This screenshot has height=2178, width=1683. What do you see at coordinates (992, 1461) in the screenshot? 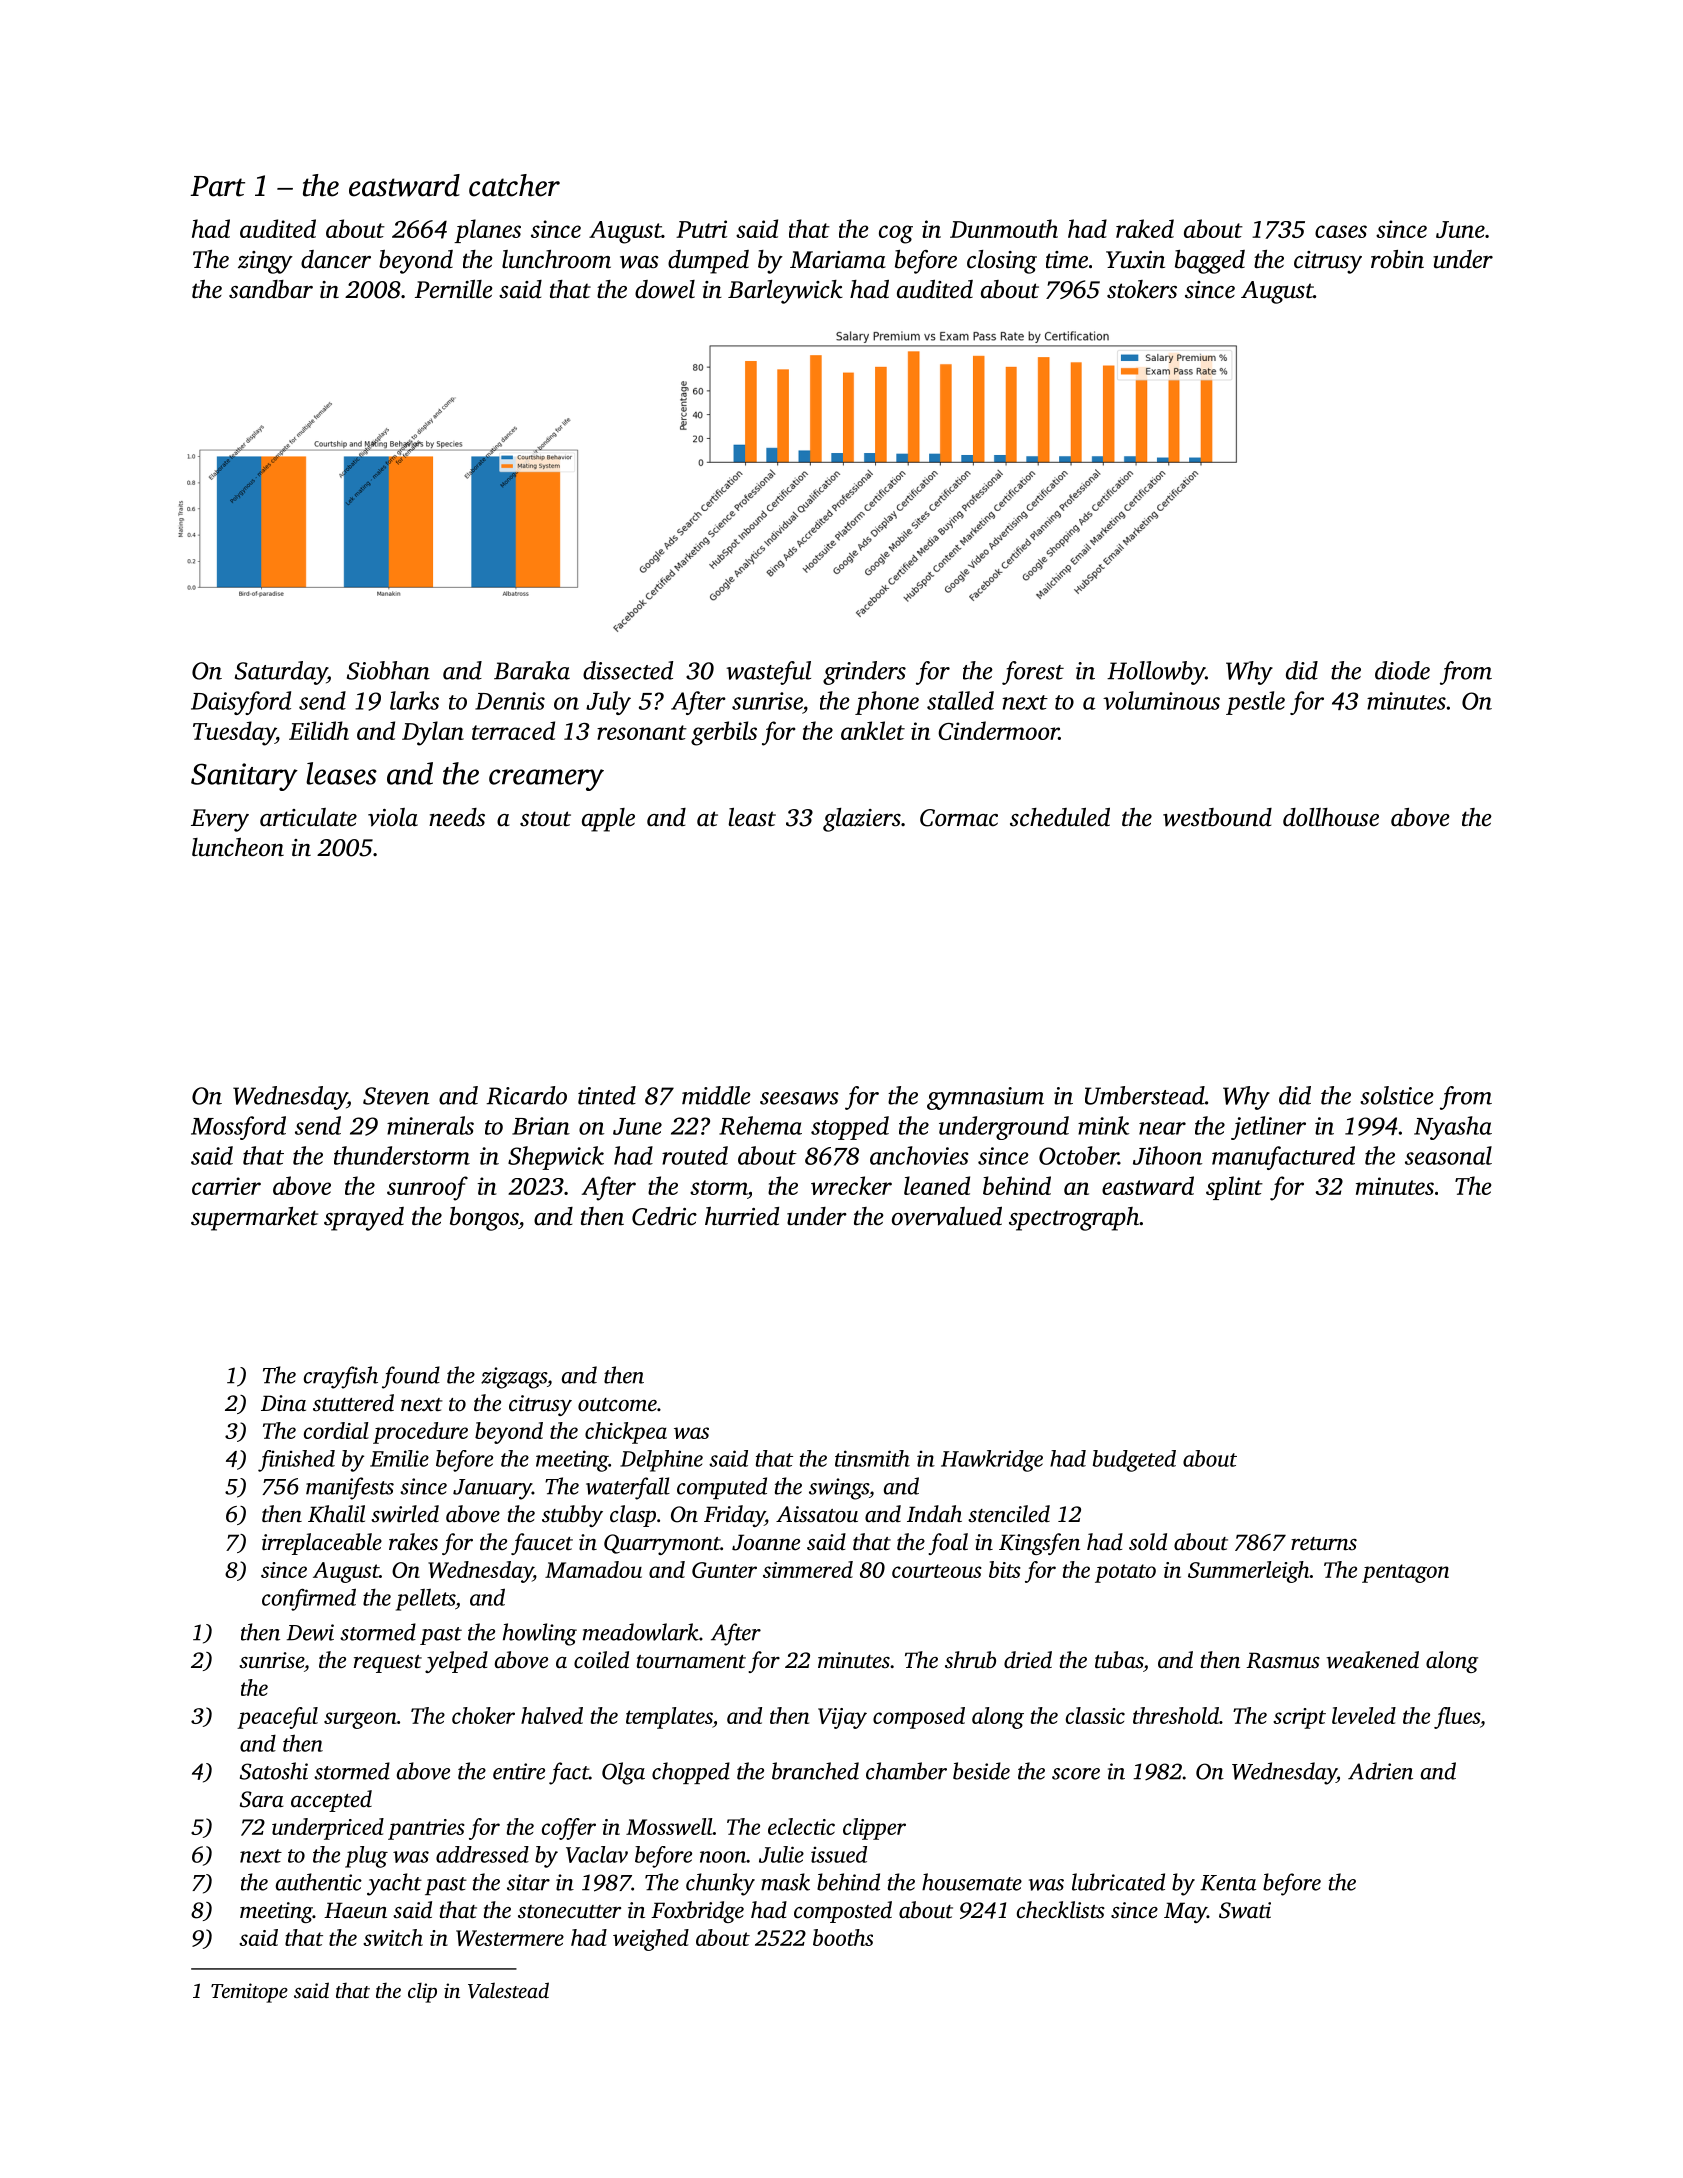
I see `Hawkridge` at bounding box center [992, 1461].
